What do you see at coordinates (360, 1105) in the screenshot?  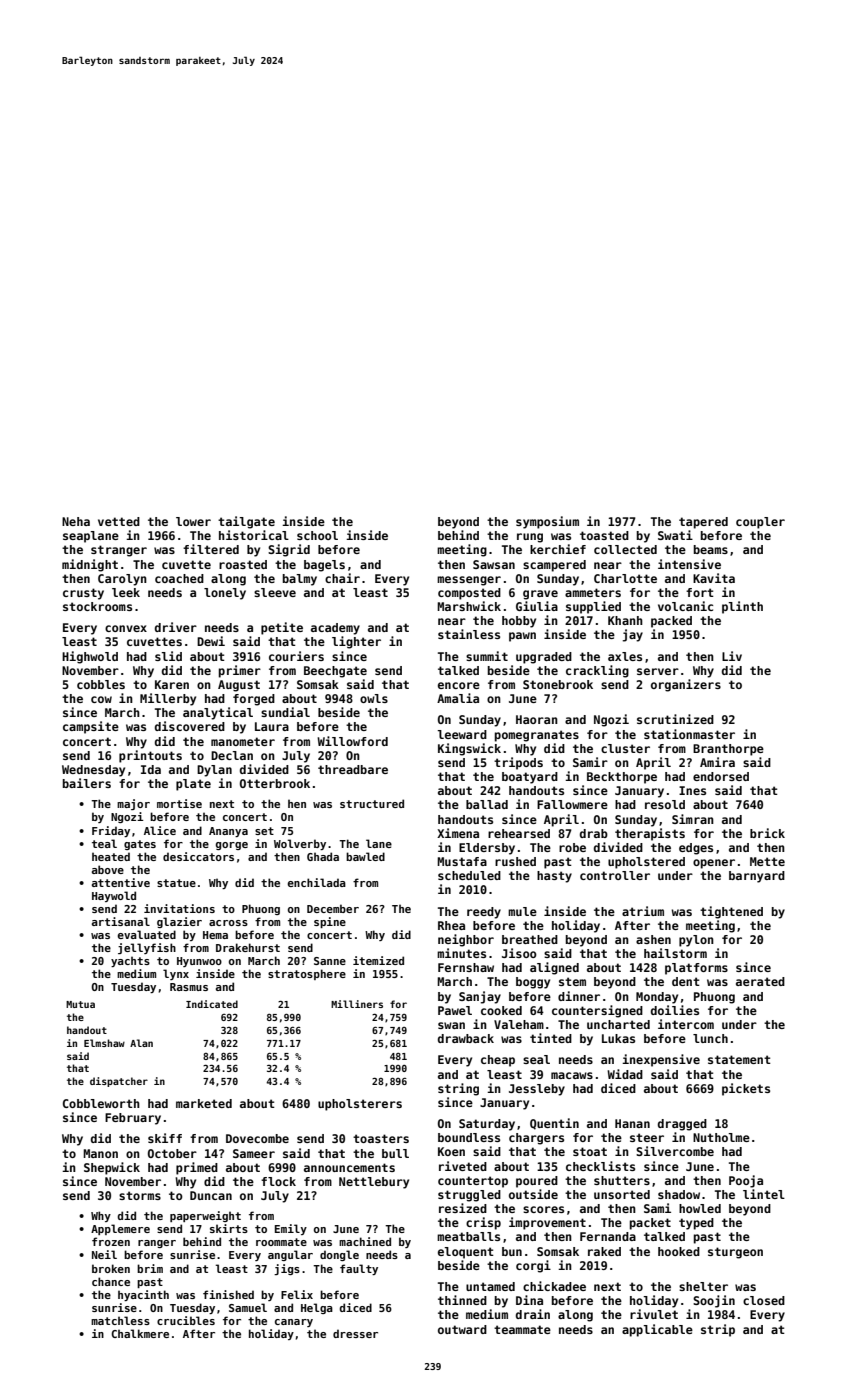 I see `upholsterers` at bounding box center [360, 1105].
